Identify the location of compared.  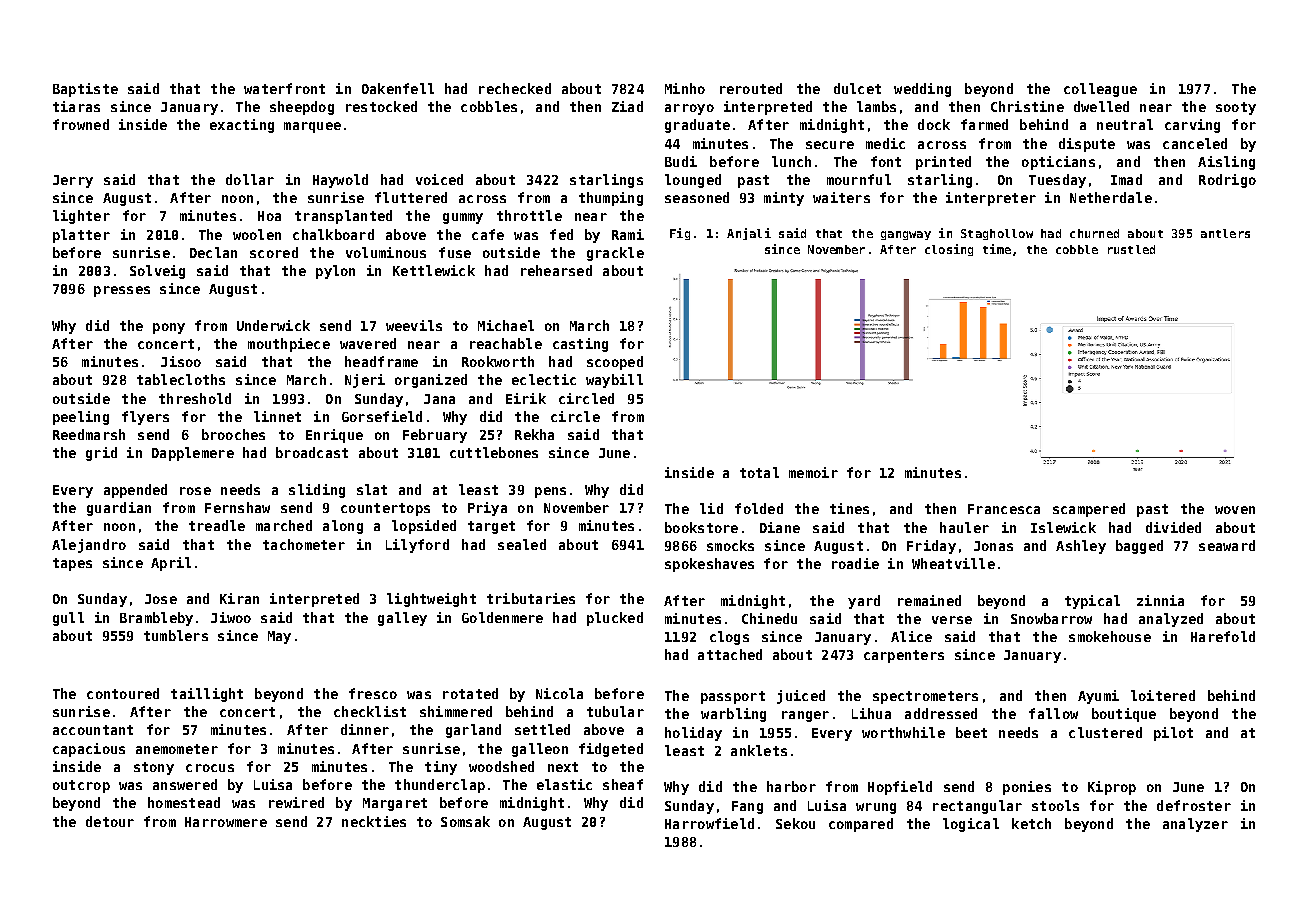
(861, 825).
